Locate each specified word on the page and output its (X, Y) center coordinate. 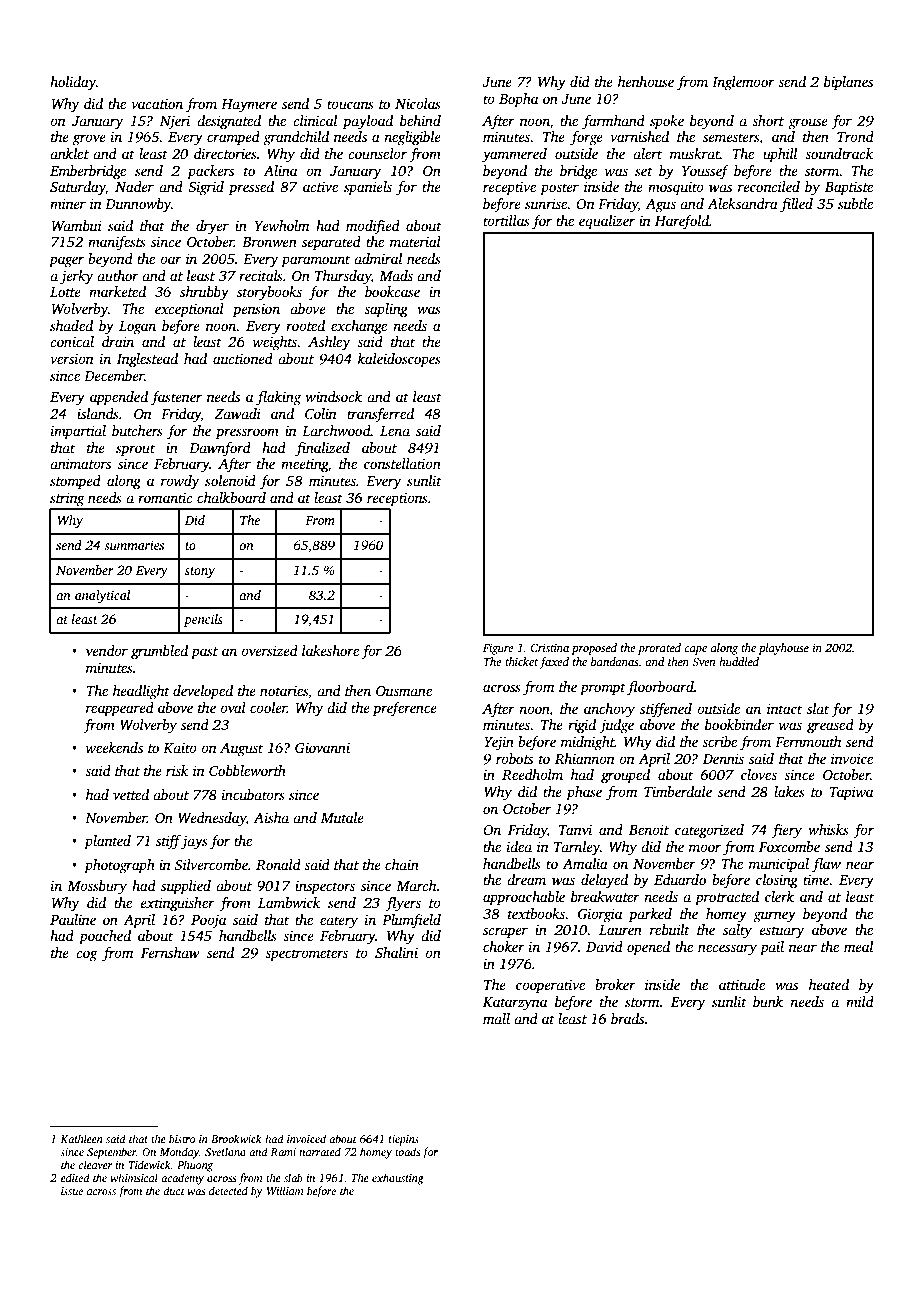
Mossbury (97, 887)
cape (696, 650)
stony (200, 572)
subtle (855, 203)
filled (796, 205)
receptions (397, 499)
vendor (107, 650)
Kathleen (81, 1138)
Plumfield (411, 921)
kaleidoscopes (399, 360)
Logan (137, 328)
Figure (498, 649)
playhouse (783, 649)
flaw (826, 865)
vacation (157, 104)
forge (586, 138)
